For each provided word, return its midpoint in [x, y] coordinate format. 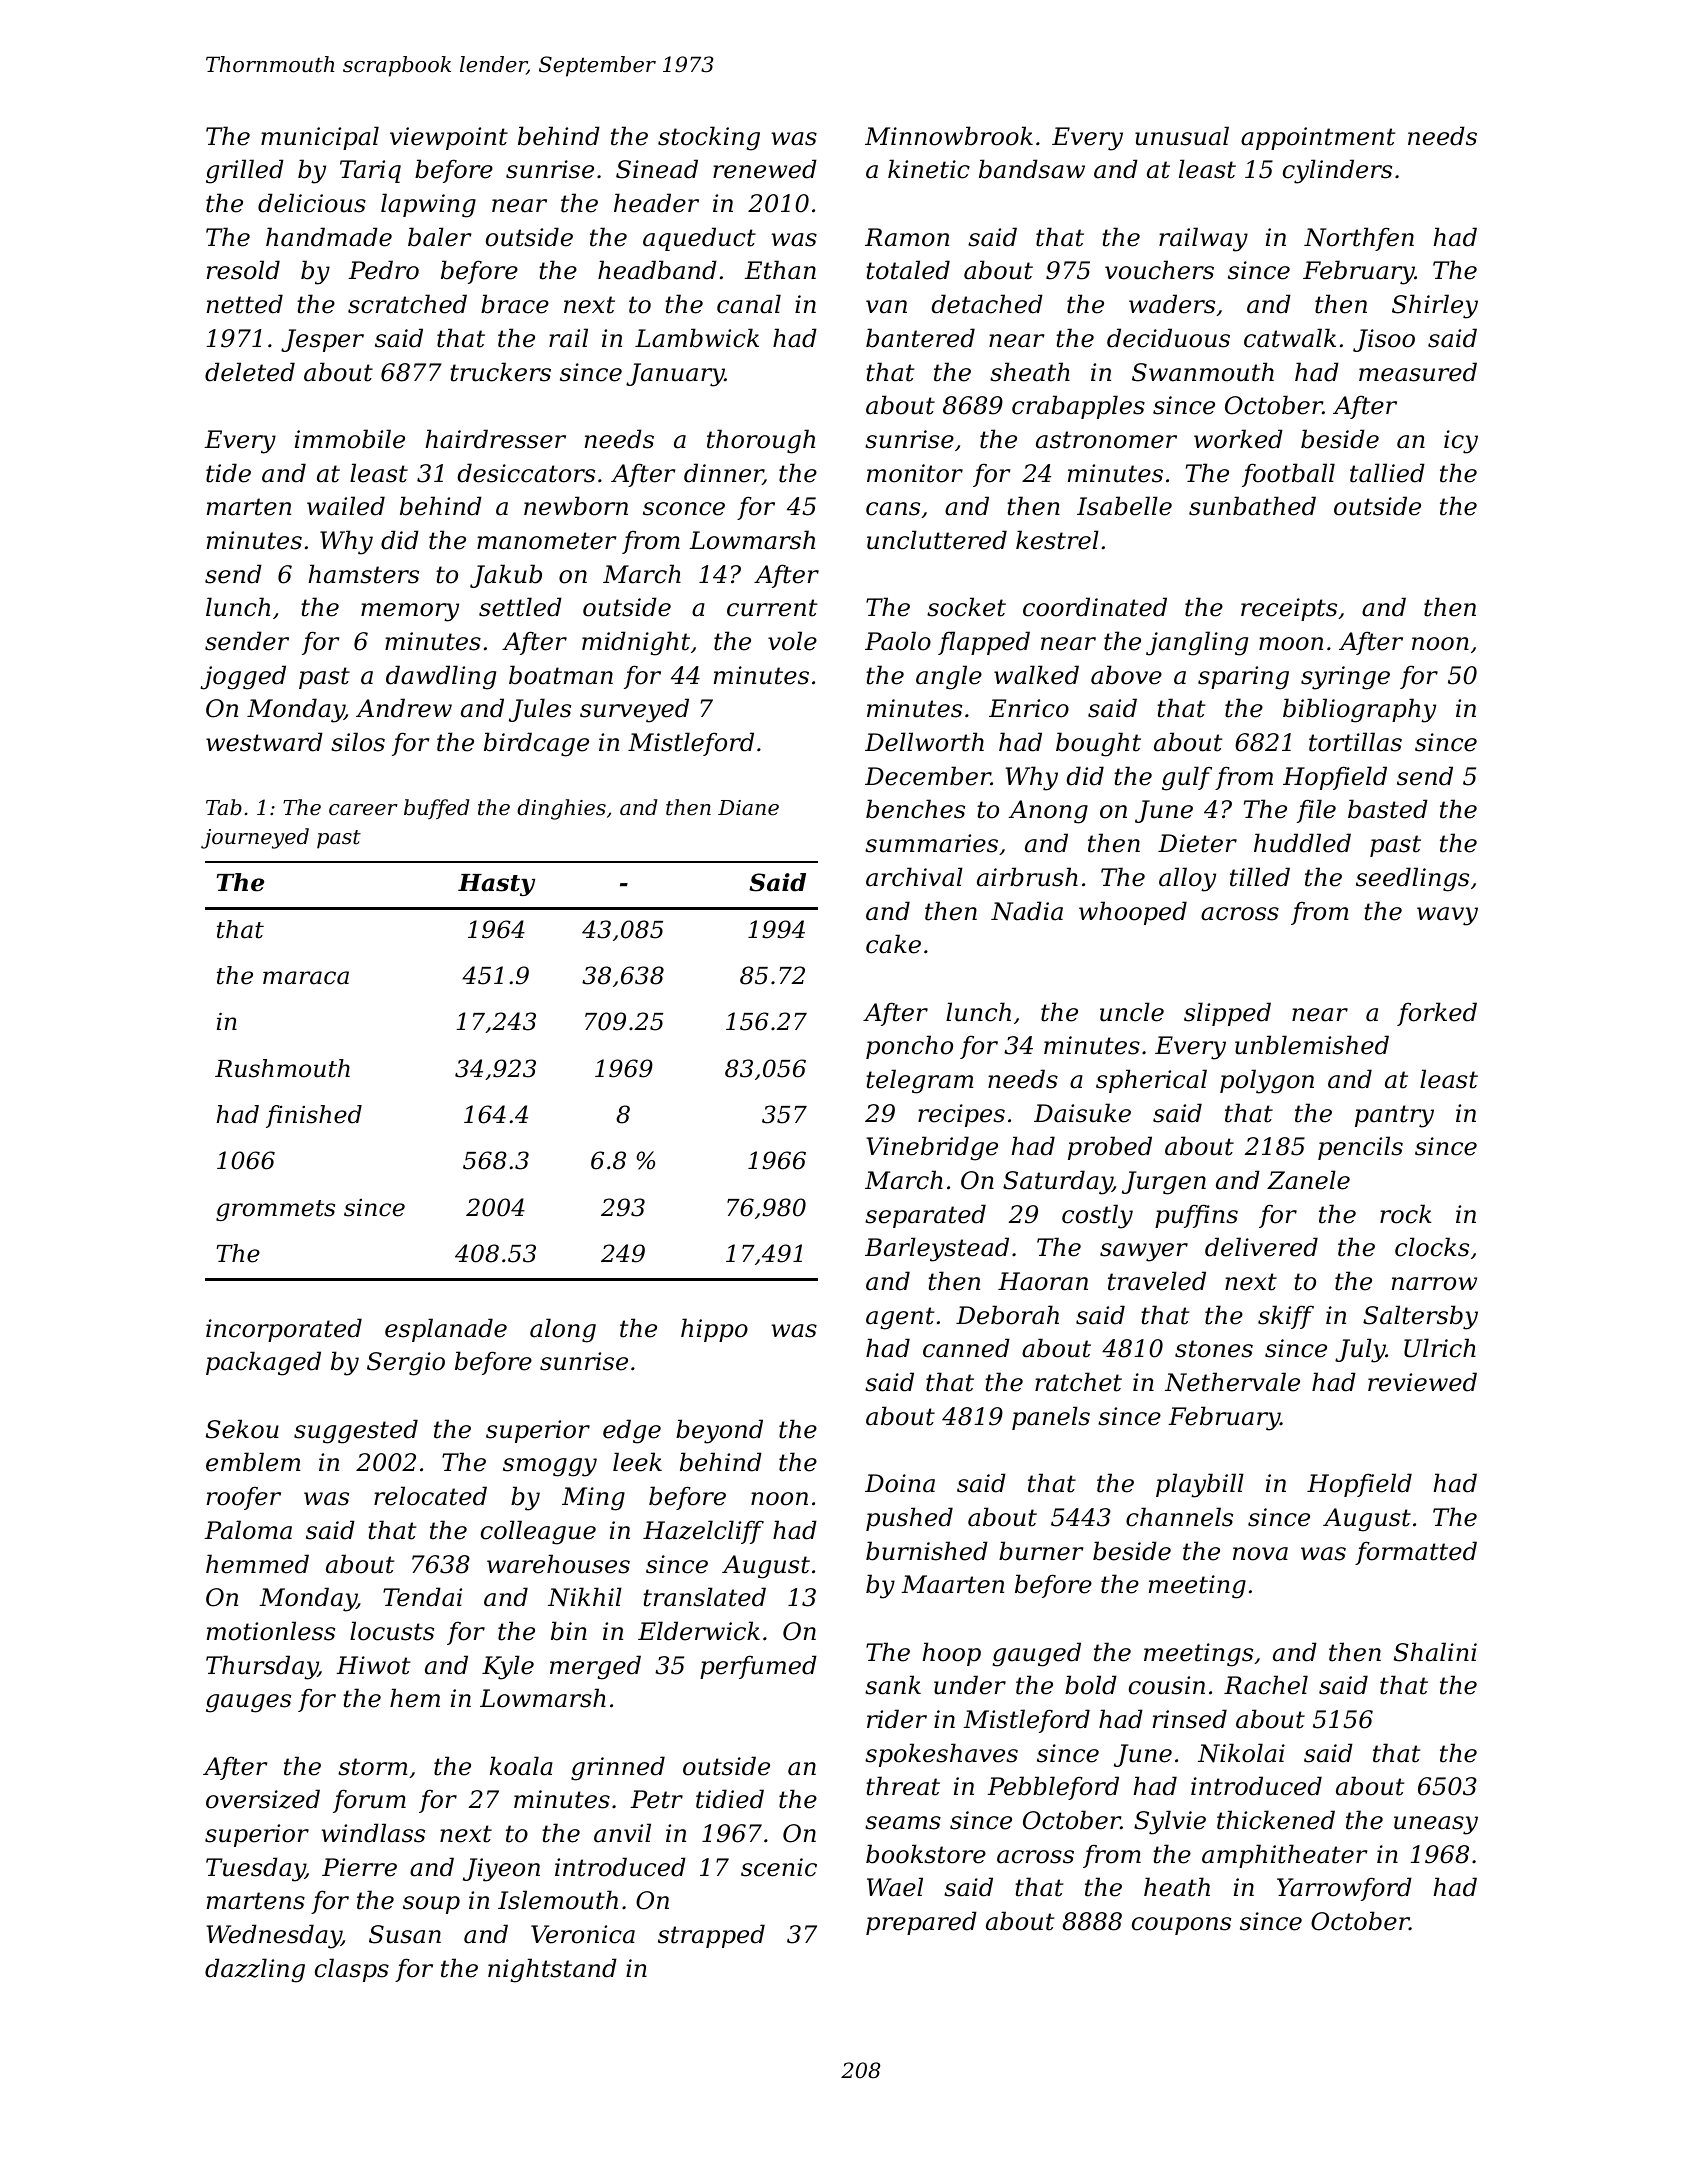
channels [1179, 1517]
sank [893, 1685]
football [1288, 475]
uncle [1132, 1012]
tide [228, 473]
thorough [761, 441]
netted [245, 304]
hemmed [257, 1564]
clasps [352, 1970]
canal [749, 304]
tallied [1387, 473]
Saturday [1058, 1182]
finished [314, 1116]
